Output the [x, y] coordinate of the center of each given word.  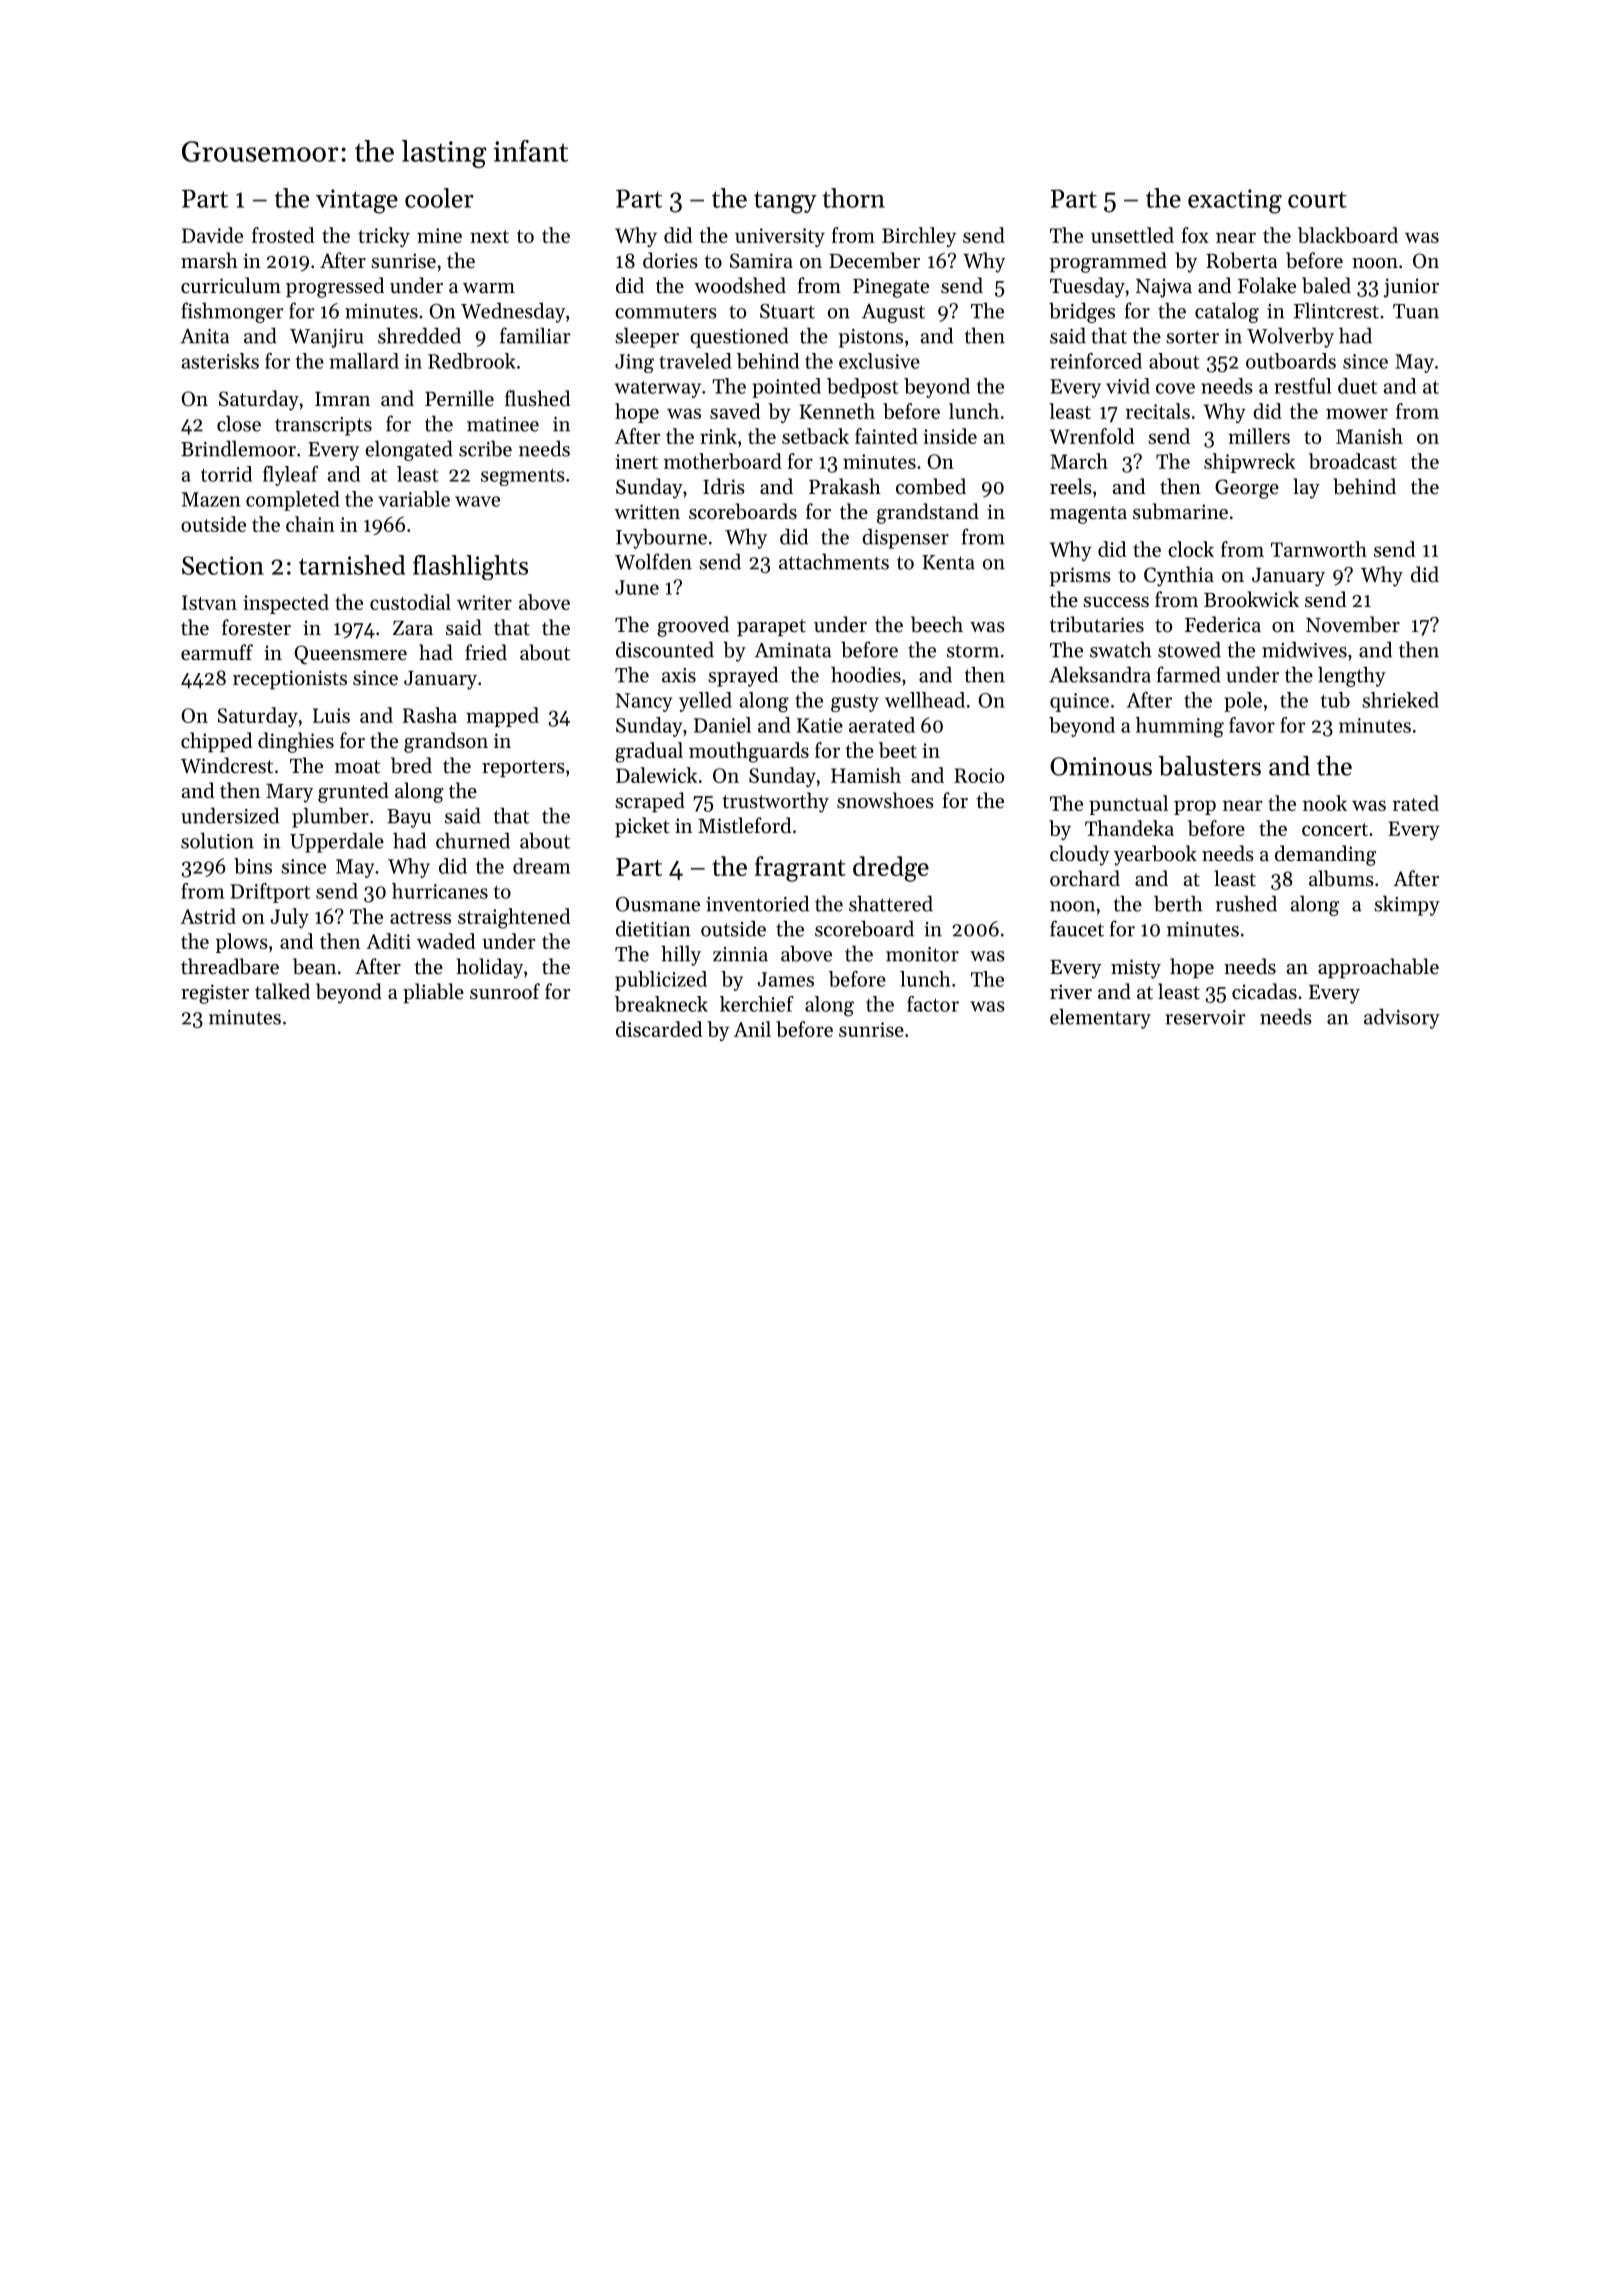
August [893, 313]
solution [217, 840]
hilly [681, 955]
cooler [439, 198]
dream [541, 866]
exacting [1235, 201]
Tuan [1416, 311]
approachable [1378, 968]
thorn [854, 198]
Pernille [459, 398]
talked [282, 991]
